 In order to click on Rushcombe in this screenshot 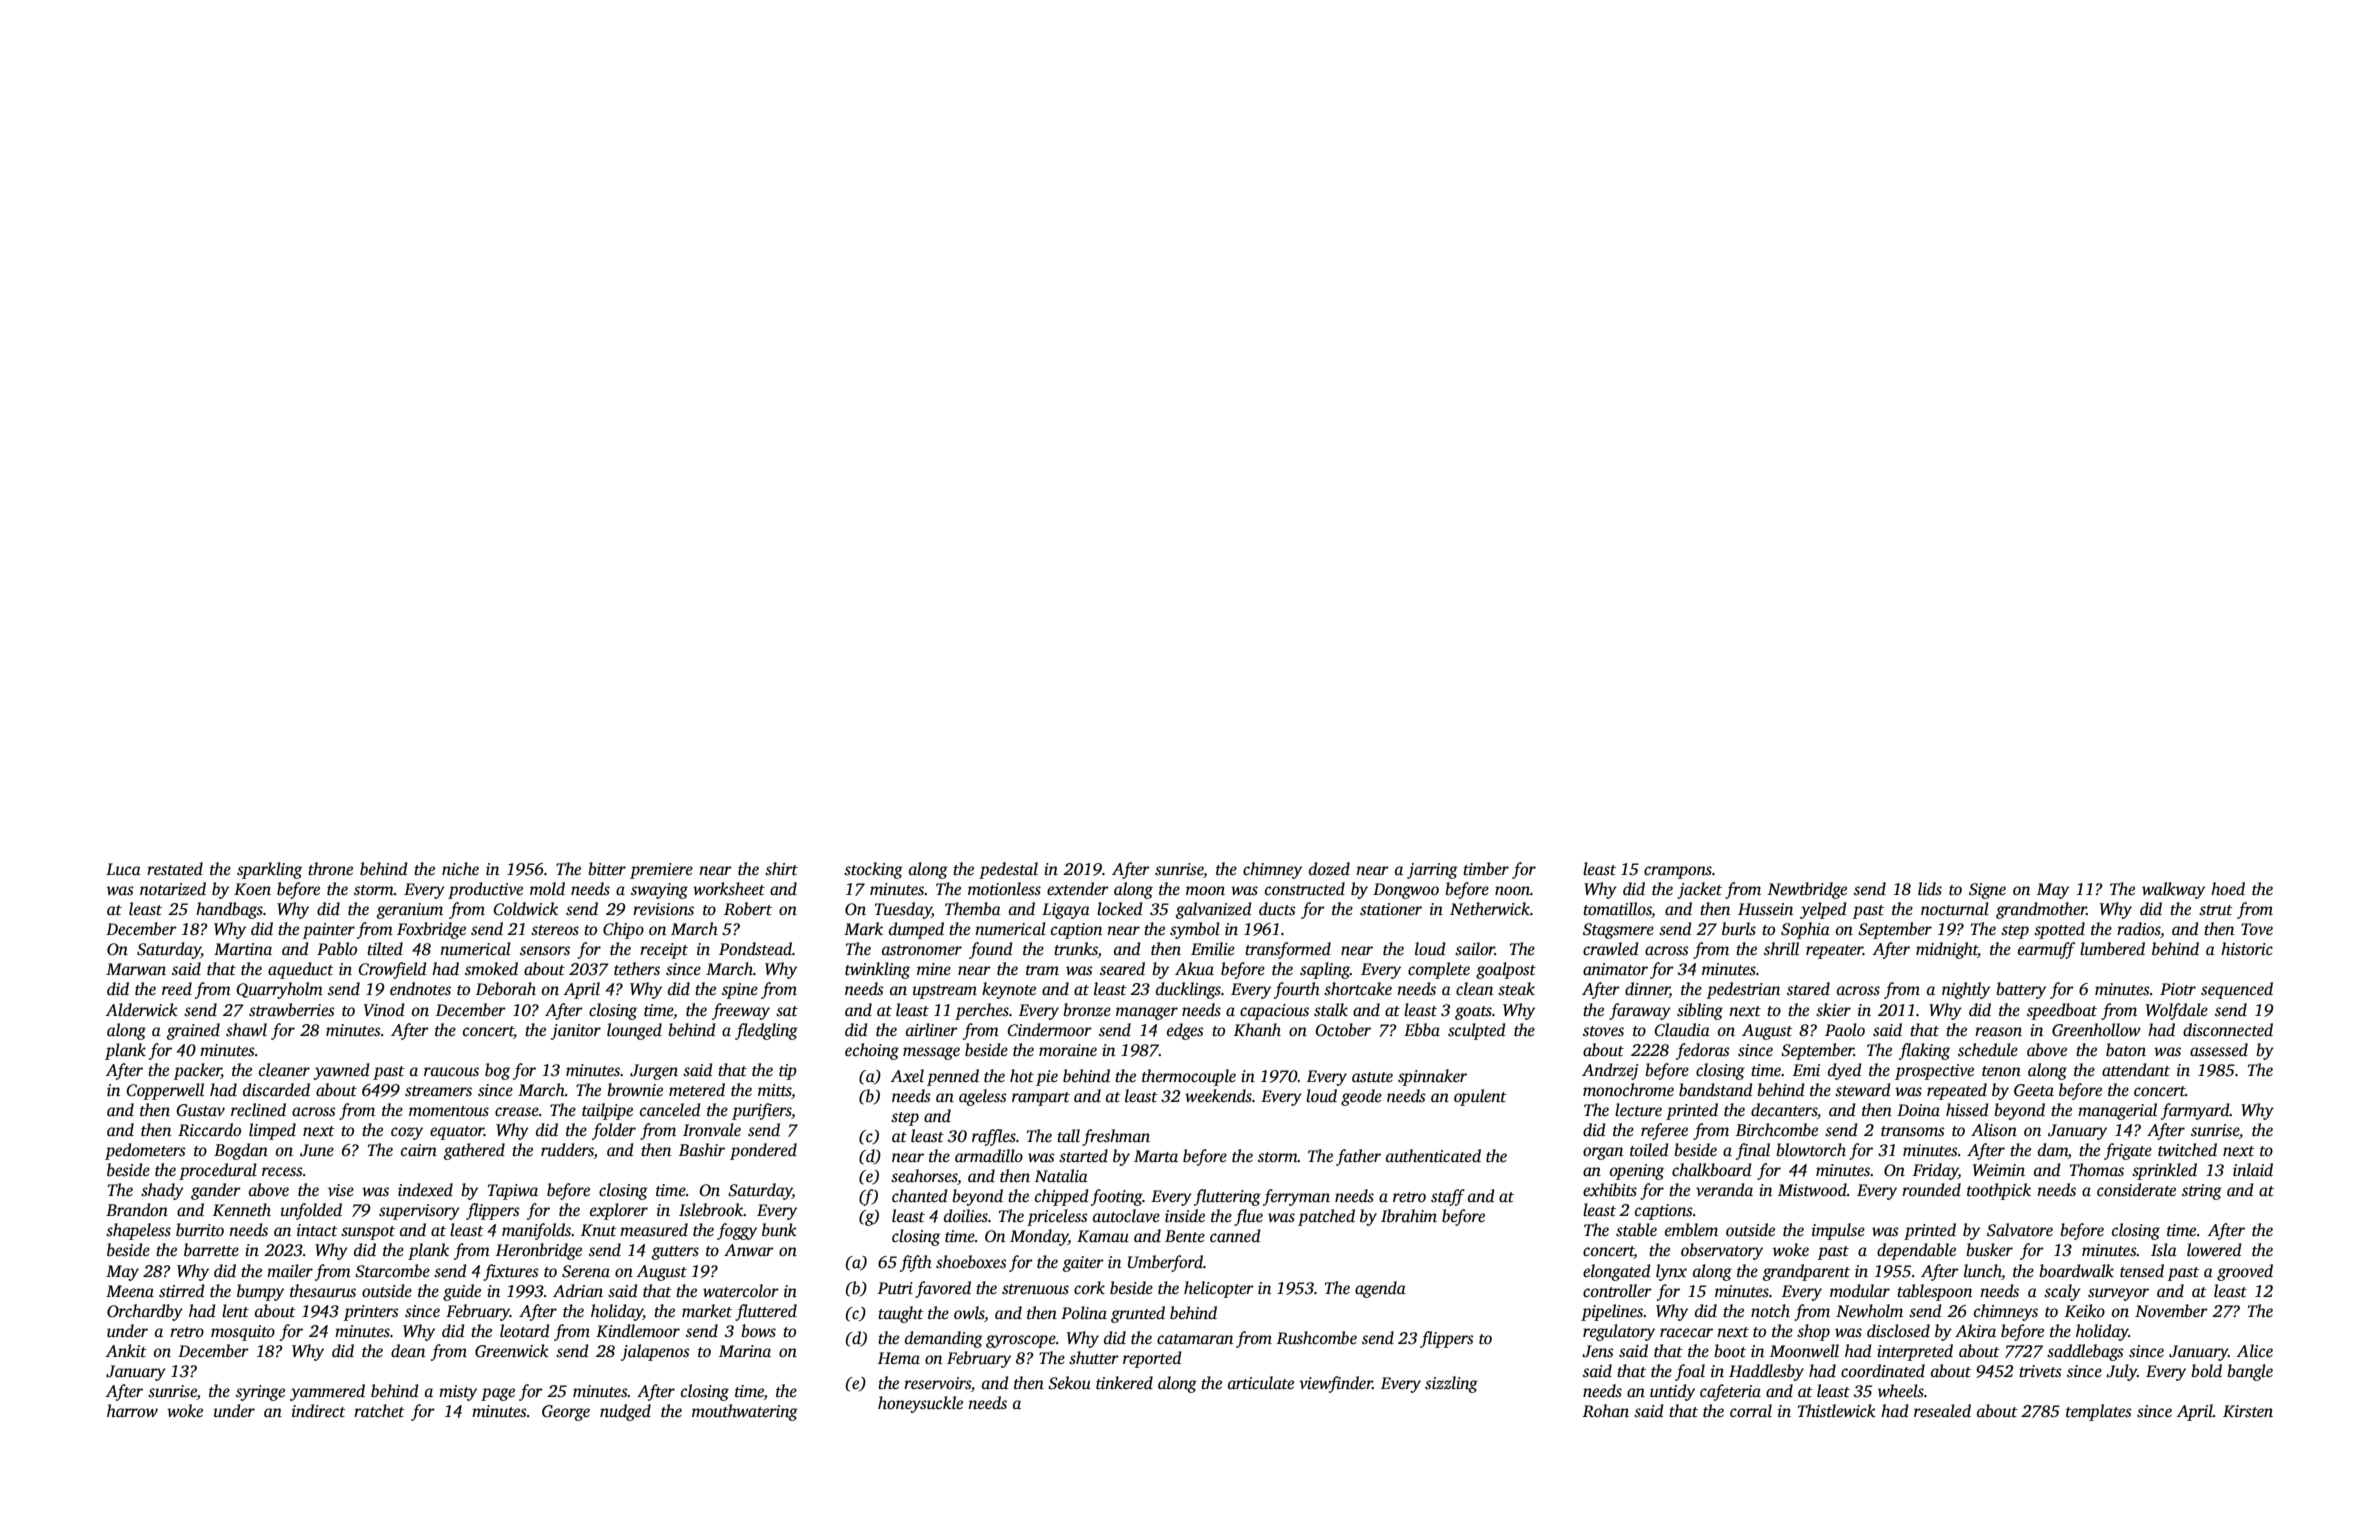, I will do `click(1316, 1338)`.
